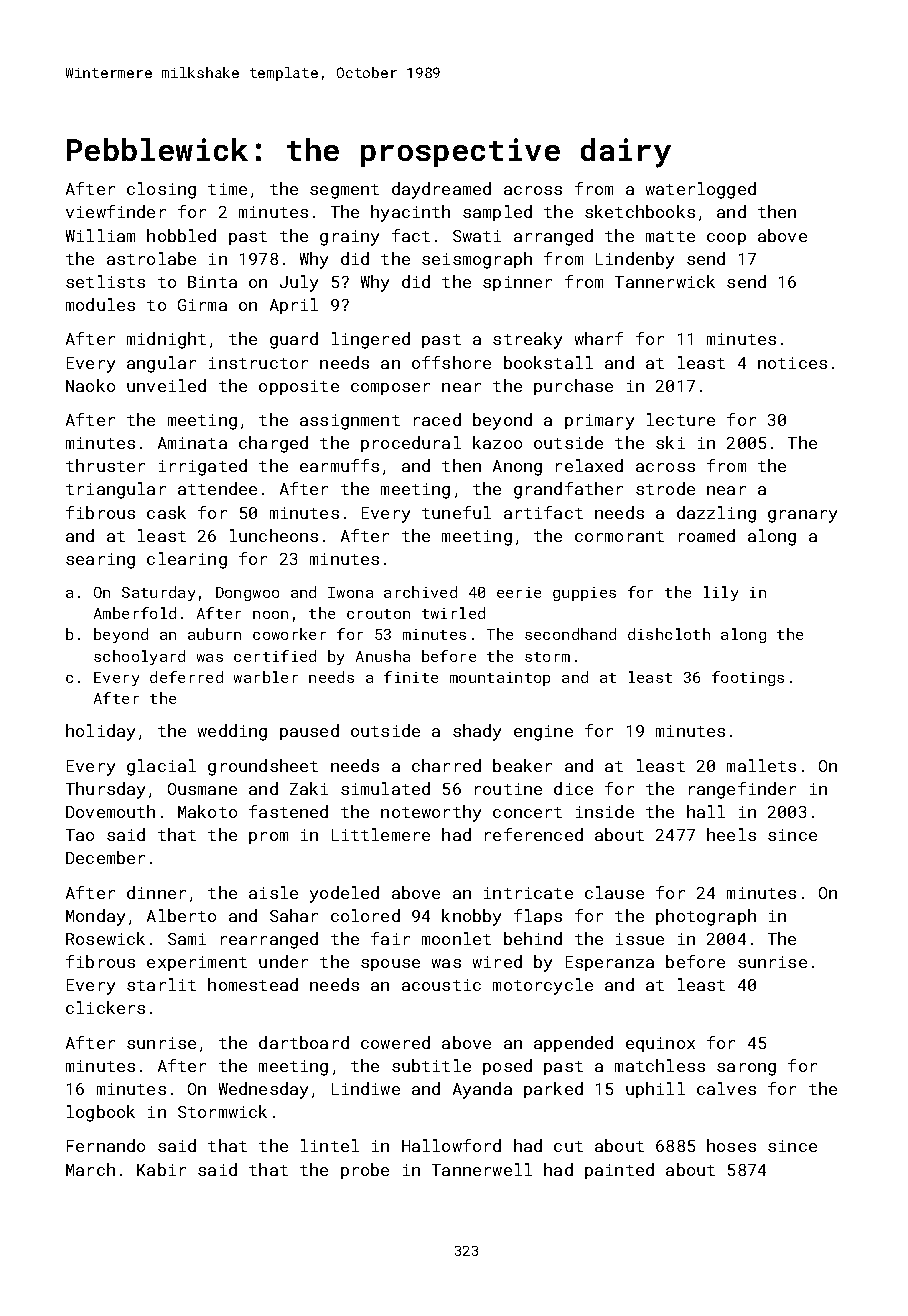  Describe the element at coordinates (395, 1042) in the screenshot. I see `cowered` at that location.
